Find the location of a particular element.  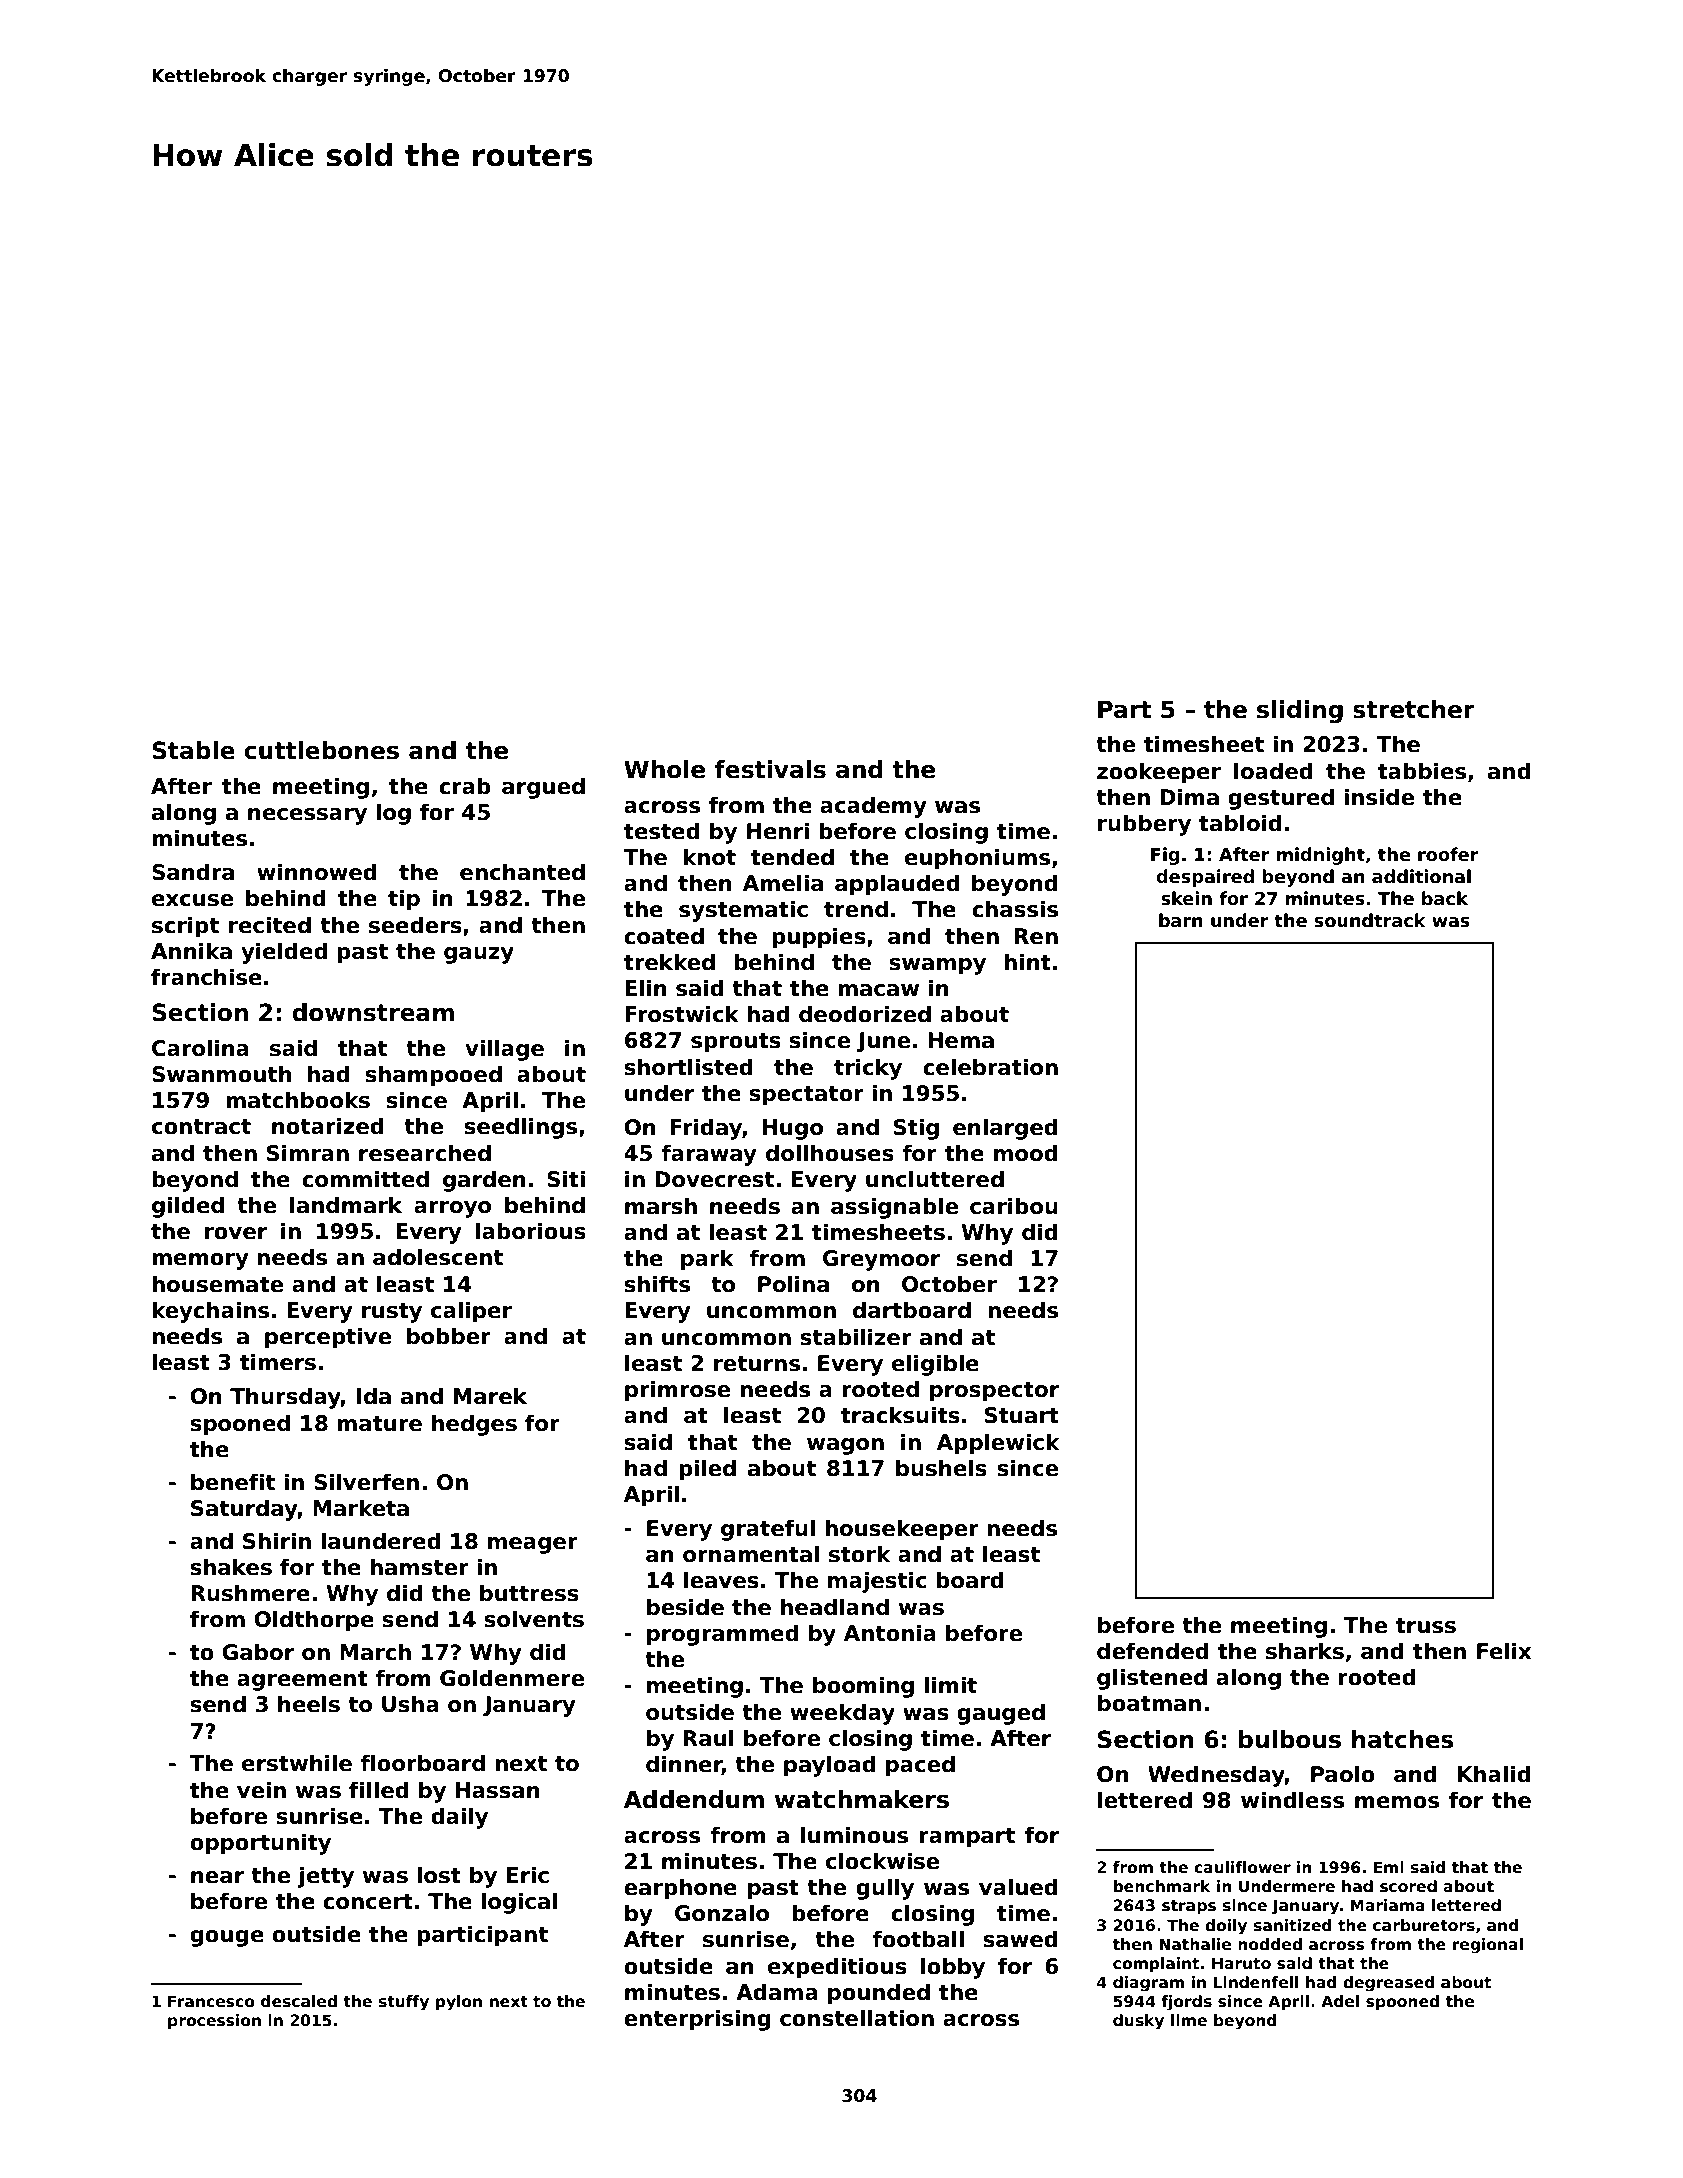

heels is located at coordinates (309, 1704).
